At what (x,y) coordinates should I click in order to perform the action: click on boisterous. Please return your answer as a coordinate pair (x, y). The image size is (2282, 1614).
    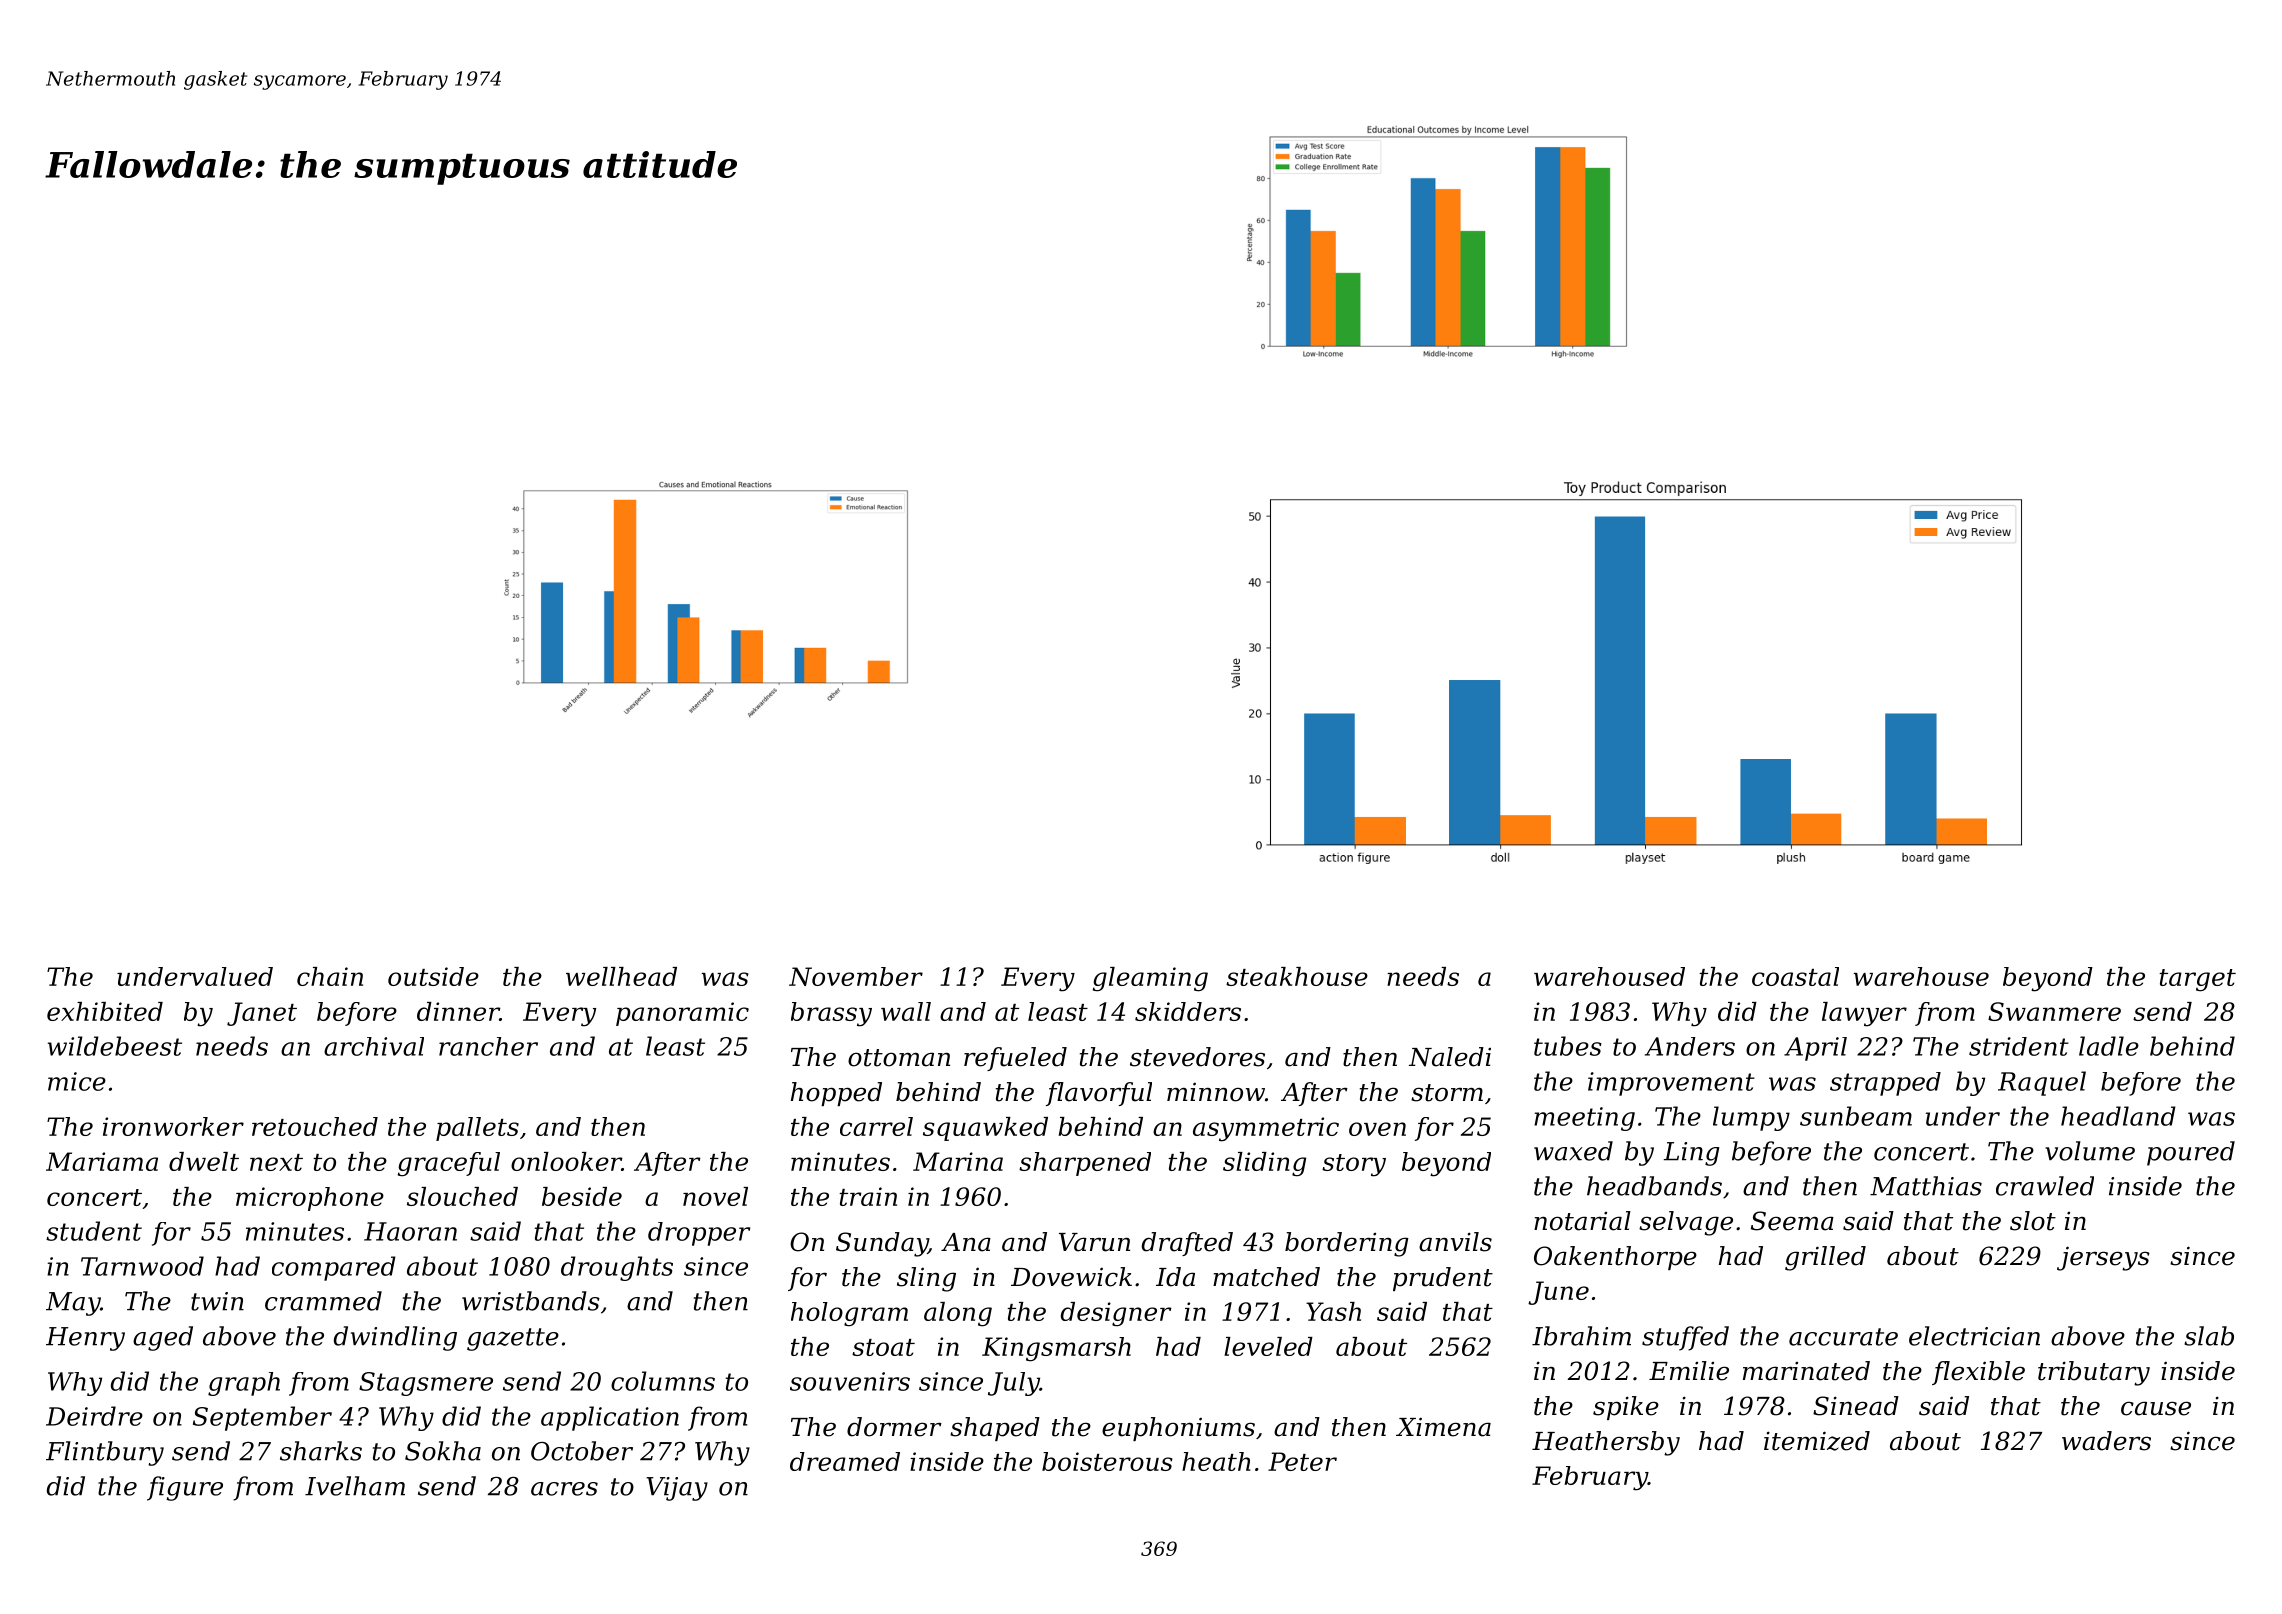
    Looking at the image, I should click on (1107, 1461).
